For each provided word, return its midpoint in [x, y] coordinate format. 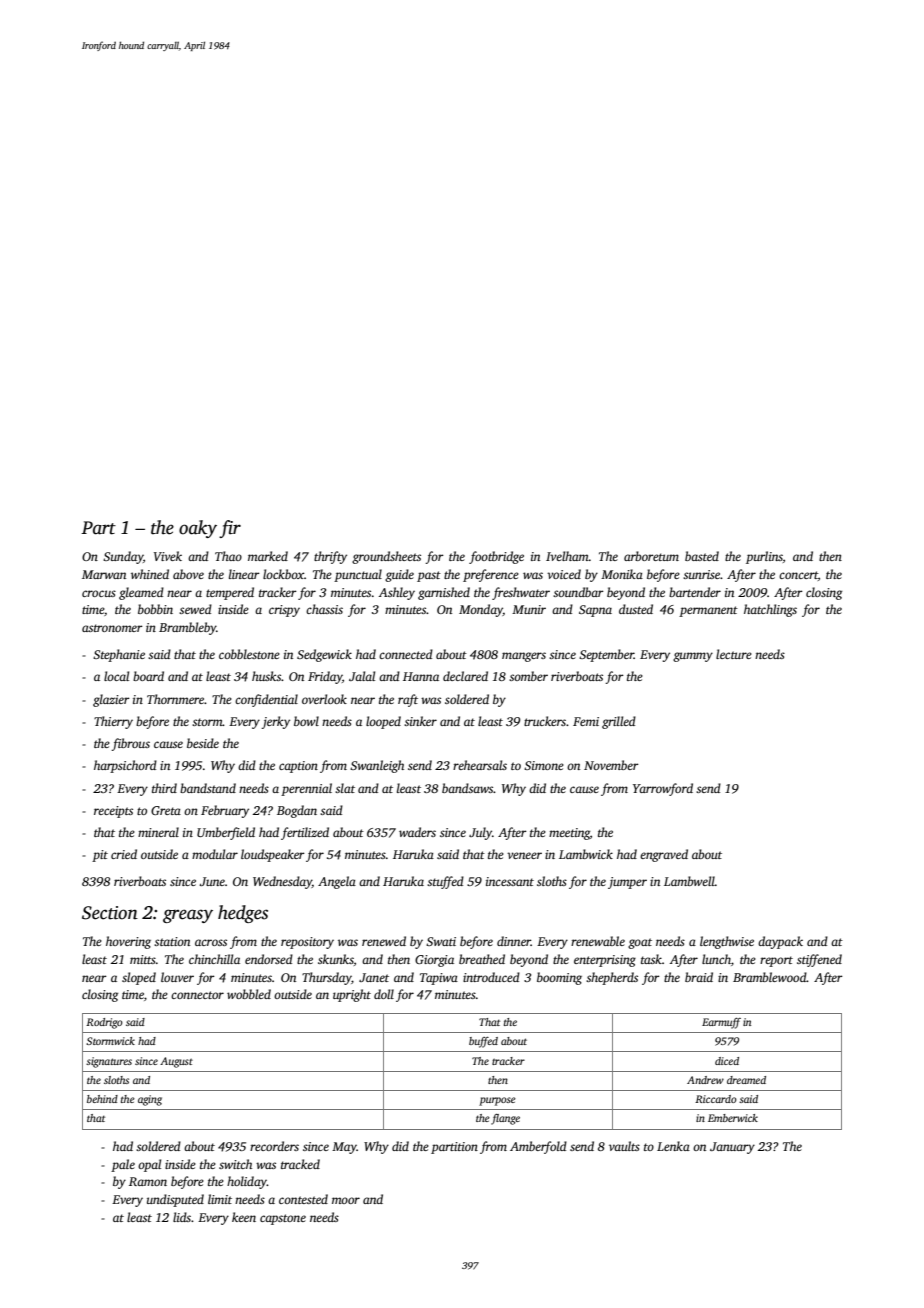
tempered [230, 593]
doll [384, 994]
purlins [764, 557]
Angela [337, 882]
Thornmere [176, 699]
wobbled [249, 994]
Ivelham [567, 556]
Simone [544, 765]
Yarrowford [663, 789]
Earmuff [721, 1023]
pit [100, 856]
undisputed [175, 1200]
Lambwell [689, 881]
